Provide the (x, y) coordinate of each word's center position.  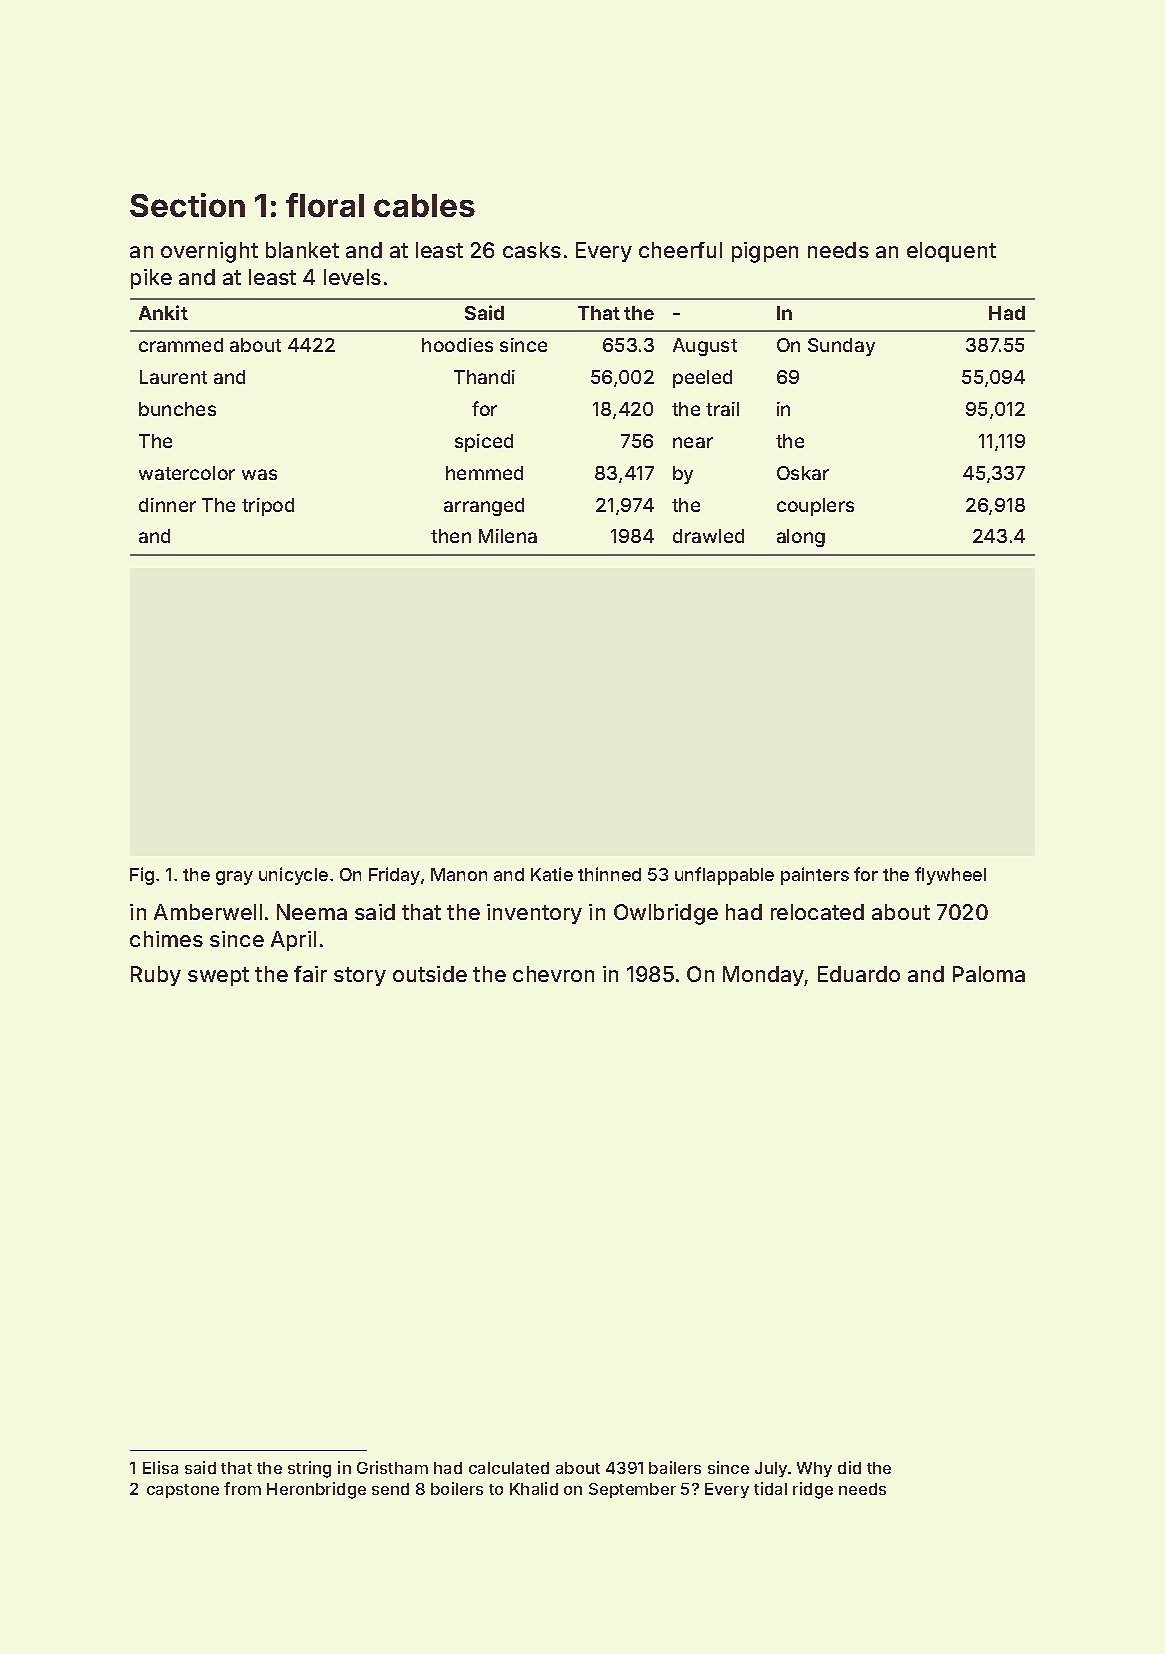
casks (532, 250)
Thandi (484, 377)
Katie (552, 874)
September (632, 1490)
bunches (177, 409)
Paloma (989, 974)
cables (424, 205)
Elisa (160, 1467)
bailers (675, 1467)
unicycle (293, 876)
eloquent (951, 252)
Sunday (841, 347)
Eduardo (859, 974)
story (360, 976)
